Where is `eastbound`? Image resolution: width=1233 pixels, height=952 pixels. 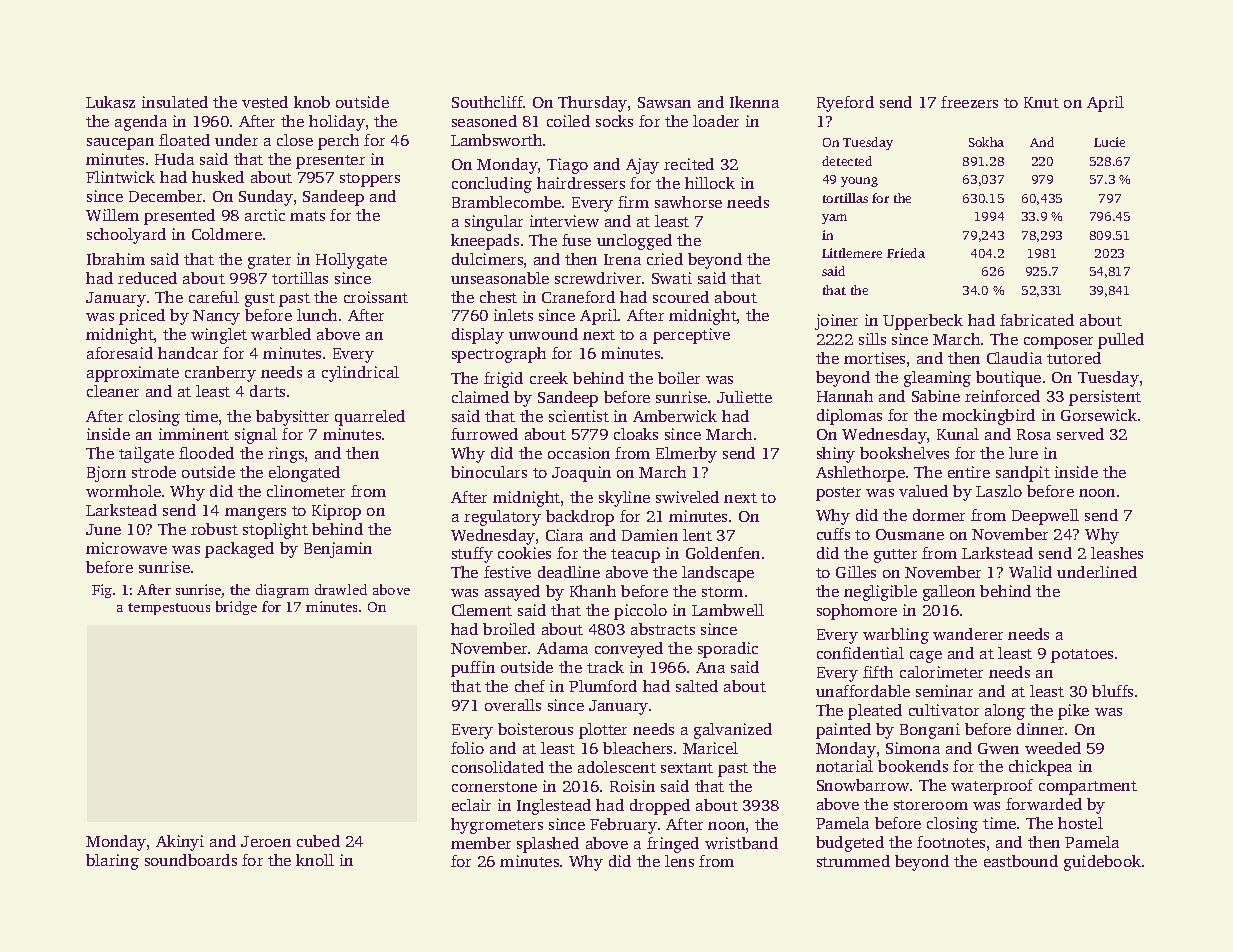
eastbound is located at coordinates (1021, 861).
